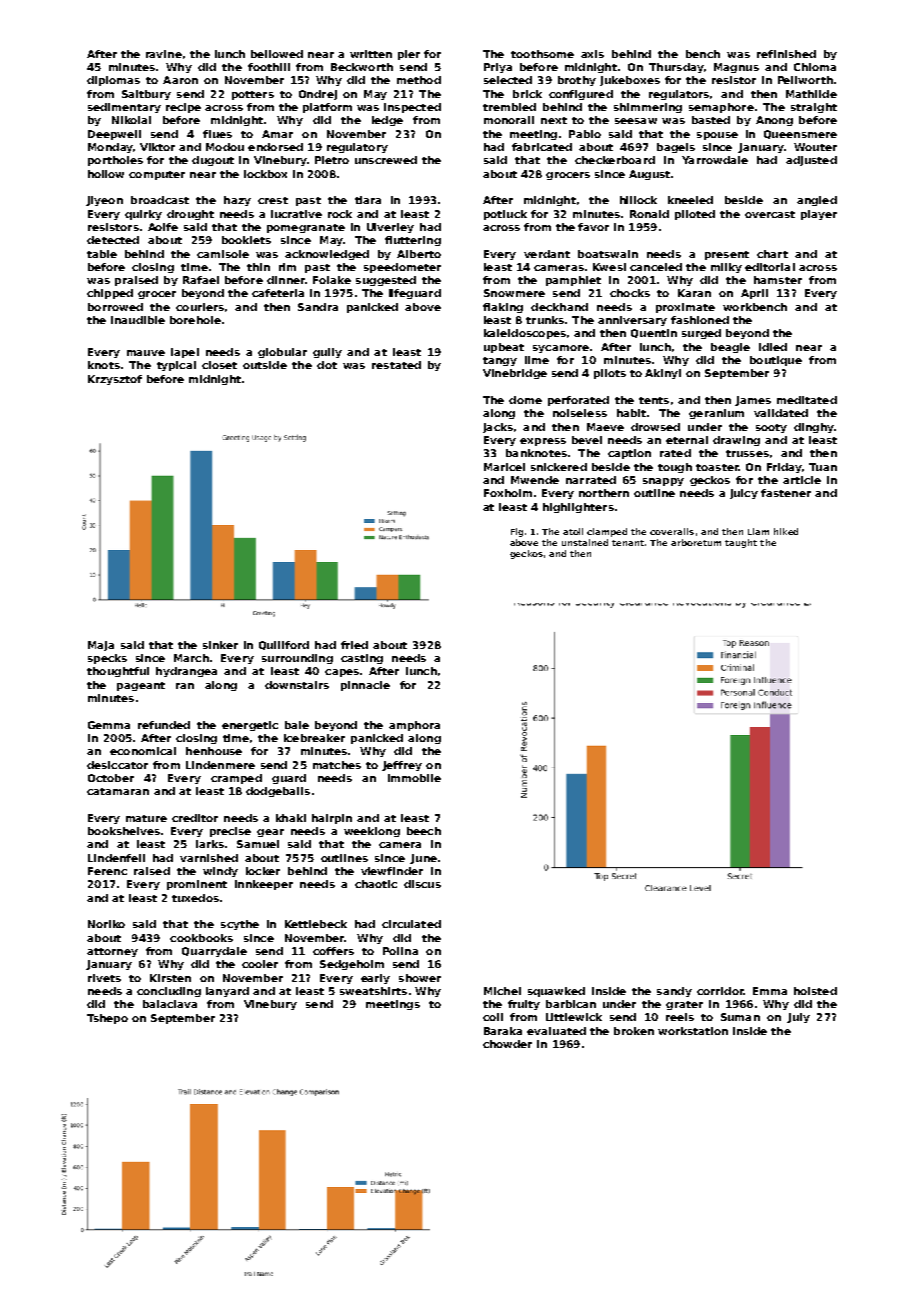 The height and width of the image is (1308, 924). Describe the element at coordinates (638, 200) in the image. I see `hillock` at that location.
